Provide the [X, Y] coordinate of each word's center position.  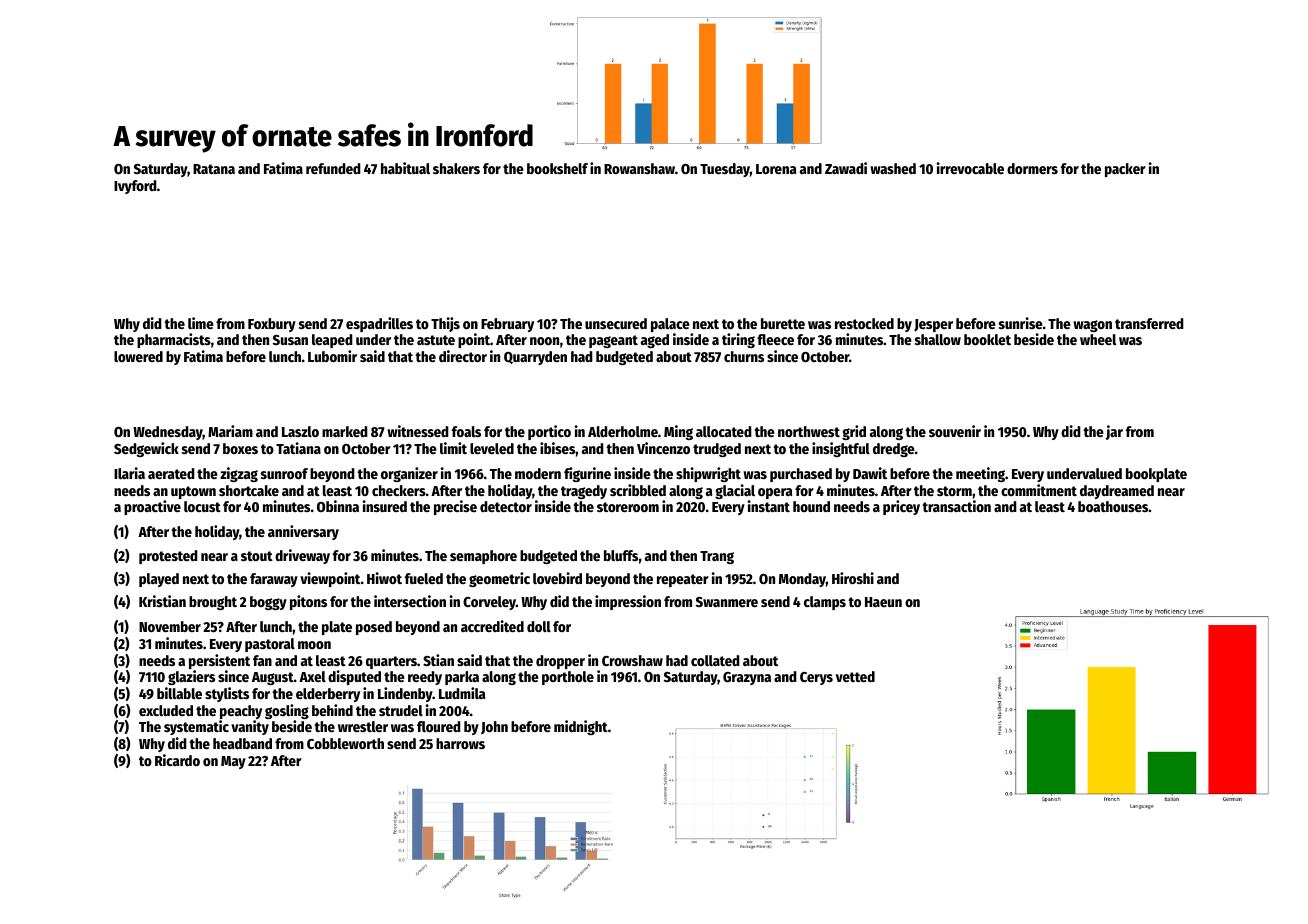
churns [744, 356]
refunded [333, 168]
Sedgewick [146, 449]
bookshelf [557, 168]
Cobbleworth [345, 743]
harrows [460, 743]
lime [201, 323]
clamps [825, 603]
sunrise [1021, 323]
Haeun [883, 602]
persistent [219, 661]
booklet [987, 339]
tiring [738, 340]
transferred [1149, 323]
